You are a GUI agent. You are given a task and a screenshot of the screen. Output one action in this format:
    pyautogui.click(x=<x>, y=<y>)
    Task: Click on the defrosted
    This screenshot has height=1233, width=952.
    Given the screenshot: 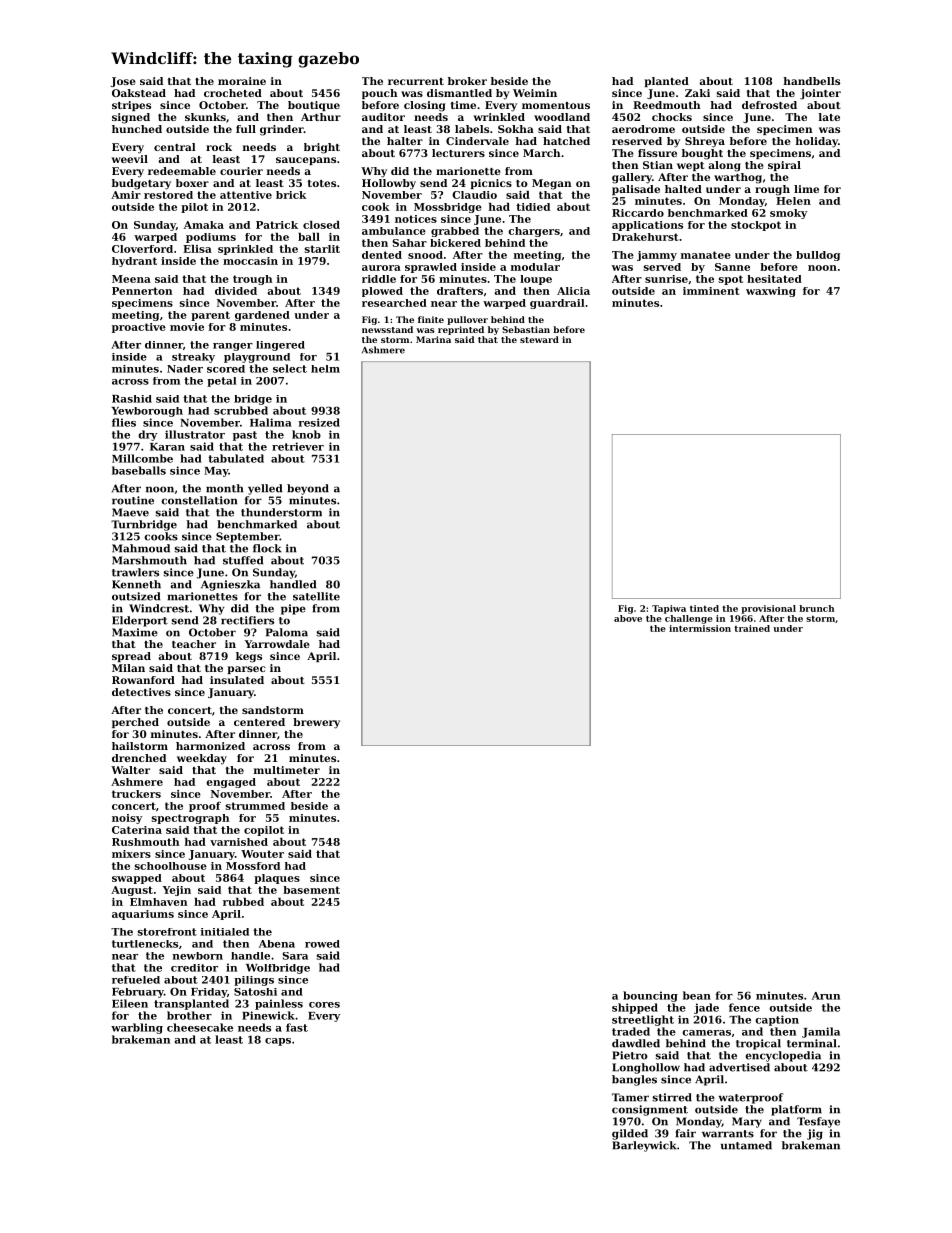 What is the action you would take?
    pyautogui.click(x=769, y=105)
